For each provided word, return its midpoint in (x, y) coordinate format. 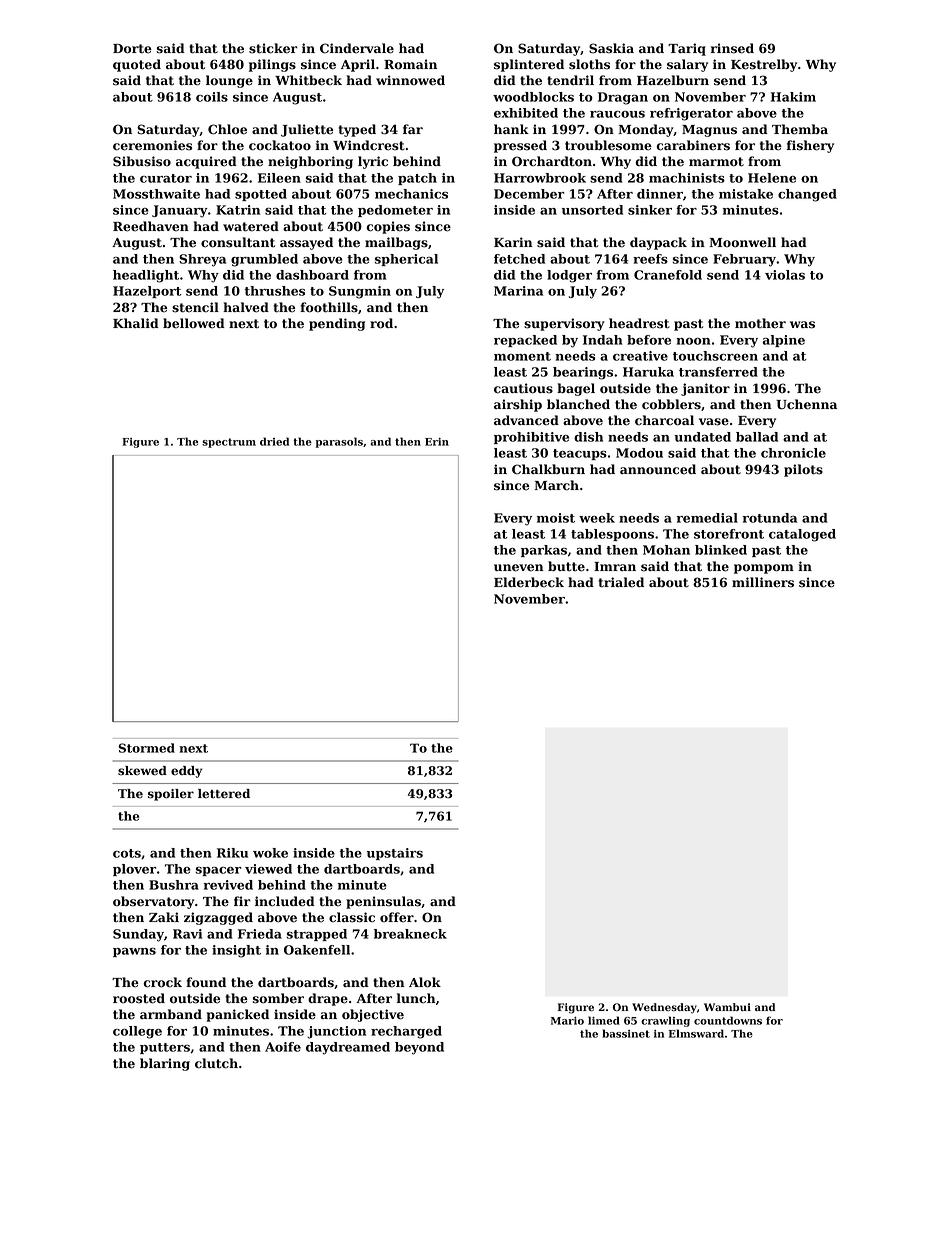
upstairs (395, 854)
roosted (139, 998)
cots (127, 853)
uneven (518, 568)
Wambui (727, 1007)
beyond (419, 1048)
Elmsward (696, 1033)
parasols (339, 442)
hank (511, 129)
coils (212, 97)
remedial (707, 518)
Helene (772, 178)
